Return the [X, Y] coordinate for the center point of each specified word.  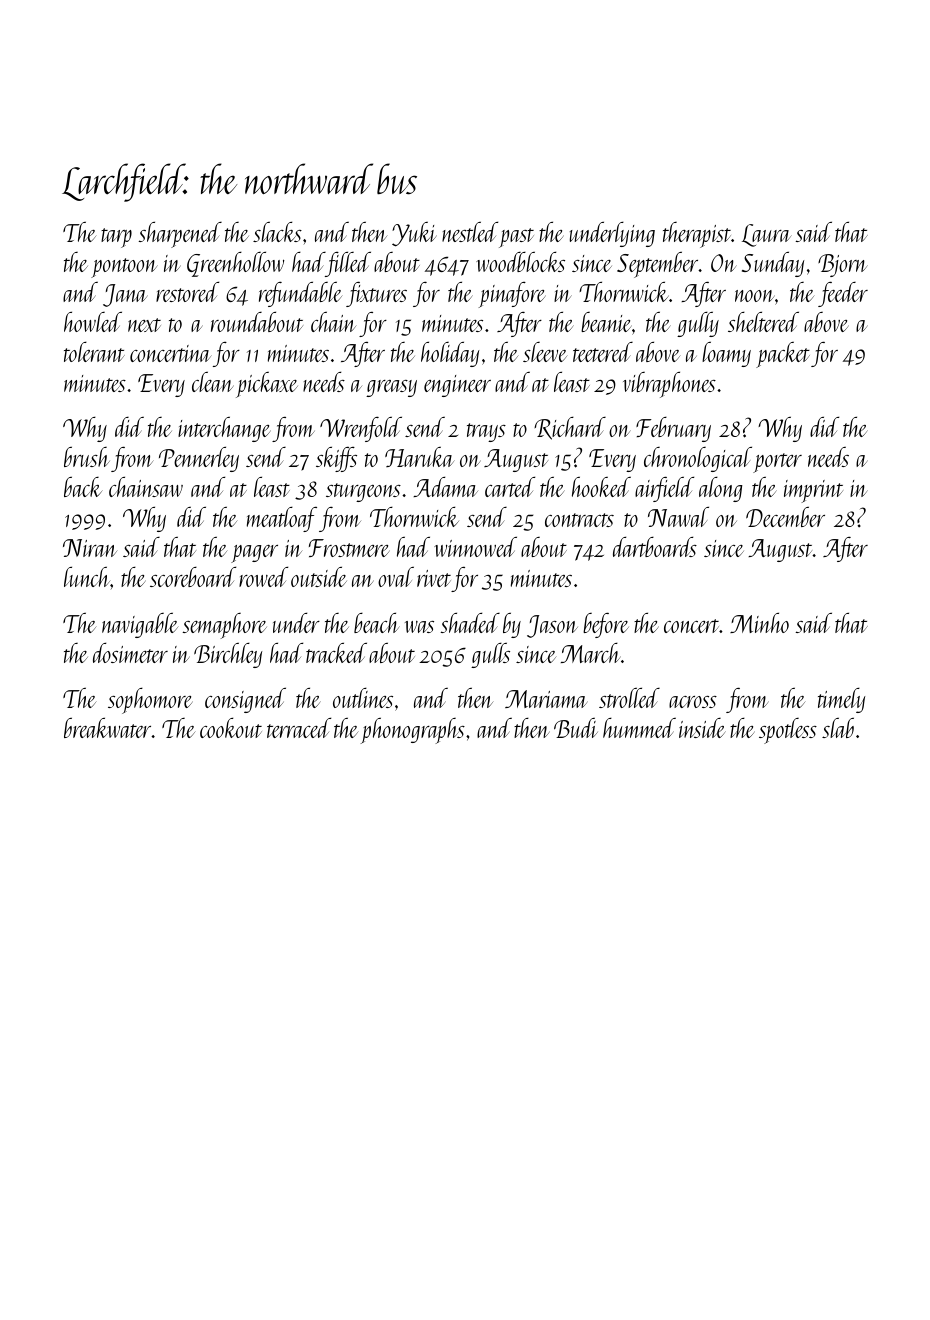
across [693, 702]
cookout [231, 727]
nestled [470, 231]
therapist [697, 235]
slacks [277, 231]
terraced [299, 727]
